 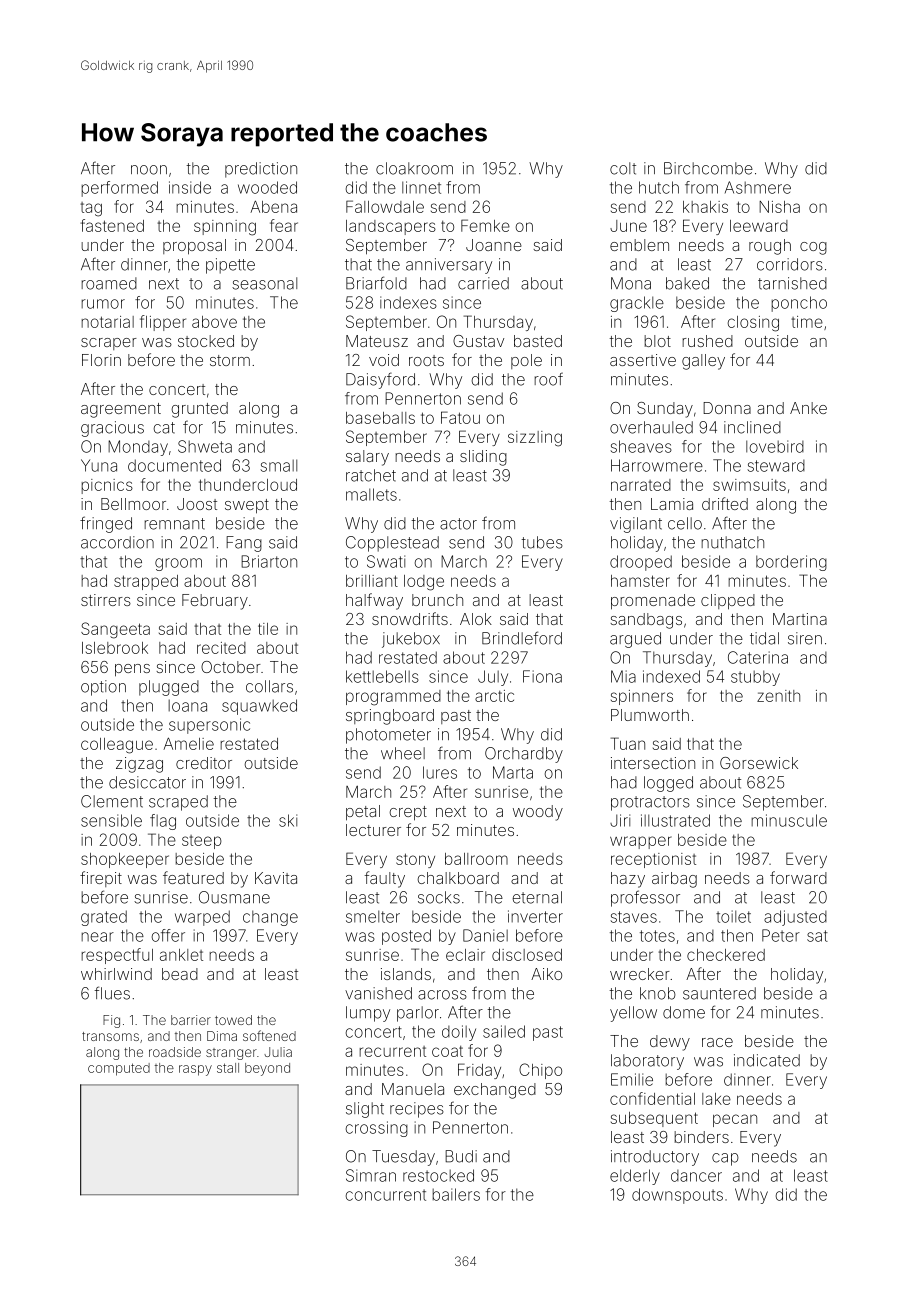 What do you see at coordinates (247, 506) in the screenshot?
I see `swept` at bounding box center [247, 506].
